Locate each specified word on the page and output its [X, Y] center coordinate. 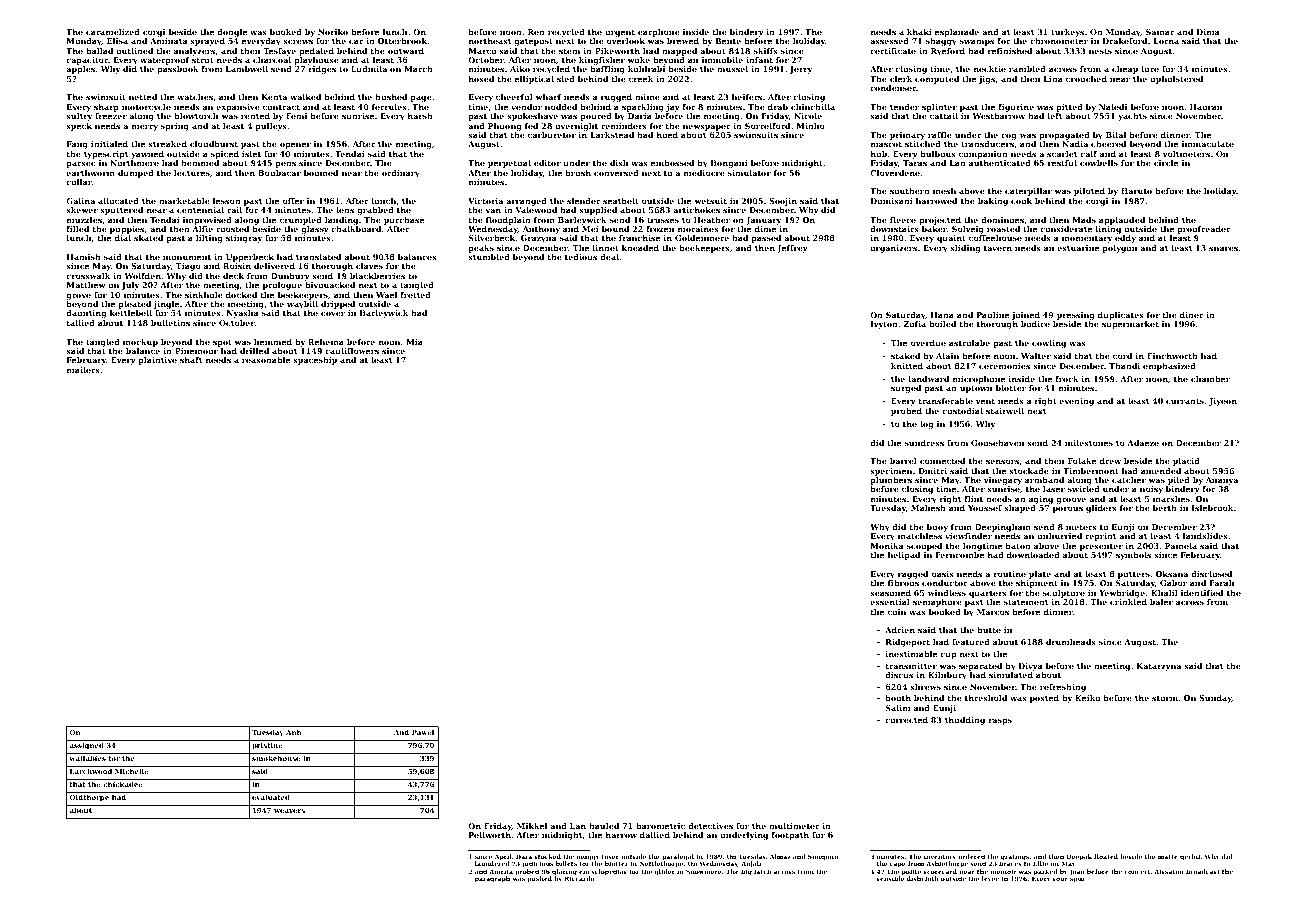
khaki [919, 32]
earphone [659, 33]
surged [906, 389]
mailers [83, 370]
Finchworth [1172, 356]
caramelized [113, 32]
